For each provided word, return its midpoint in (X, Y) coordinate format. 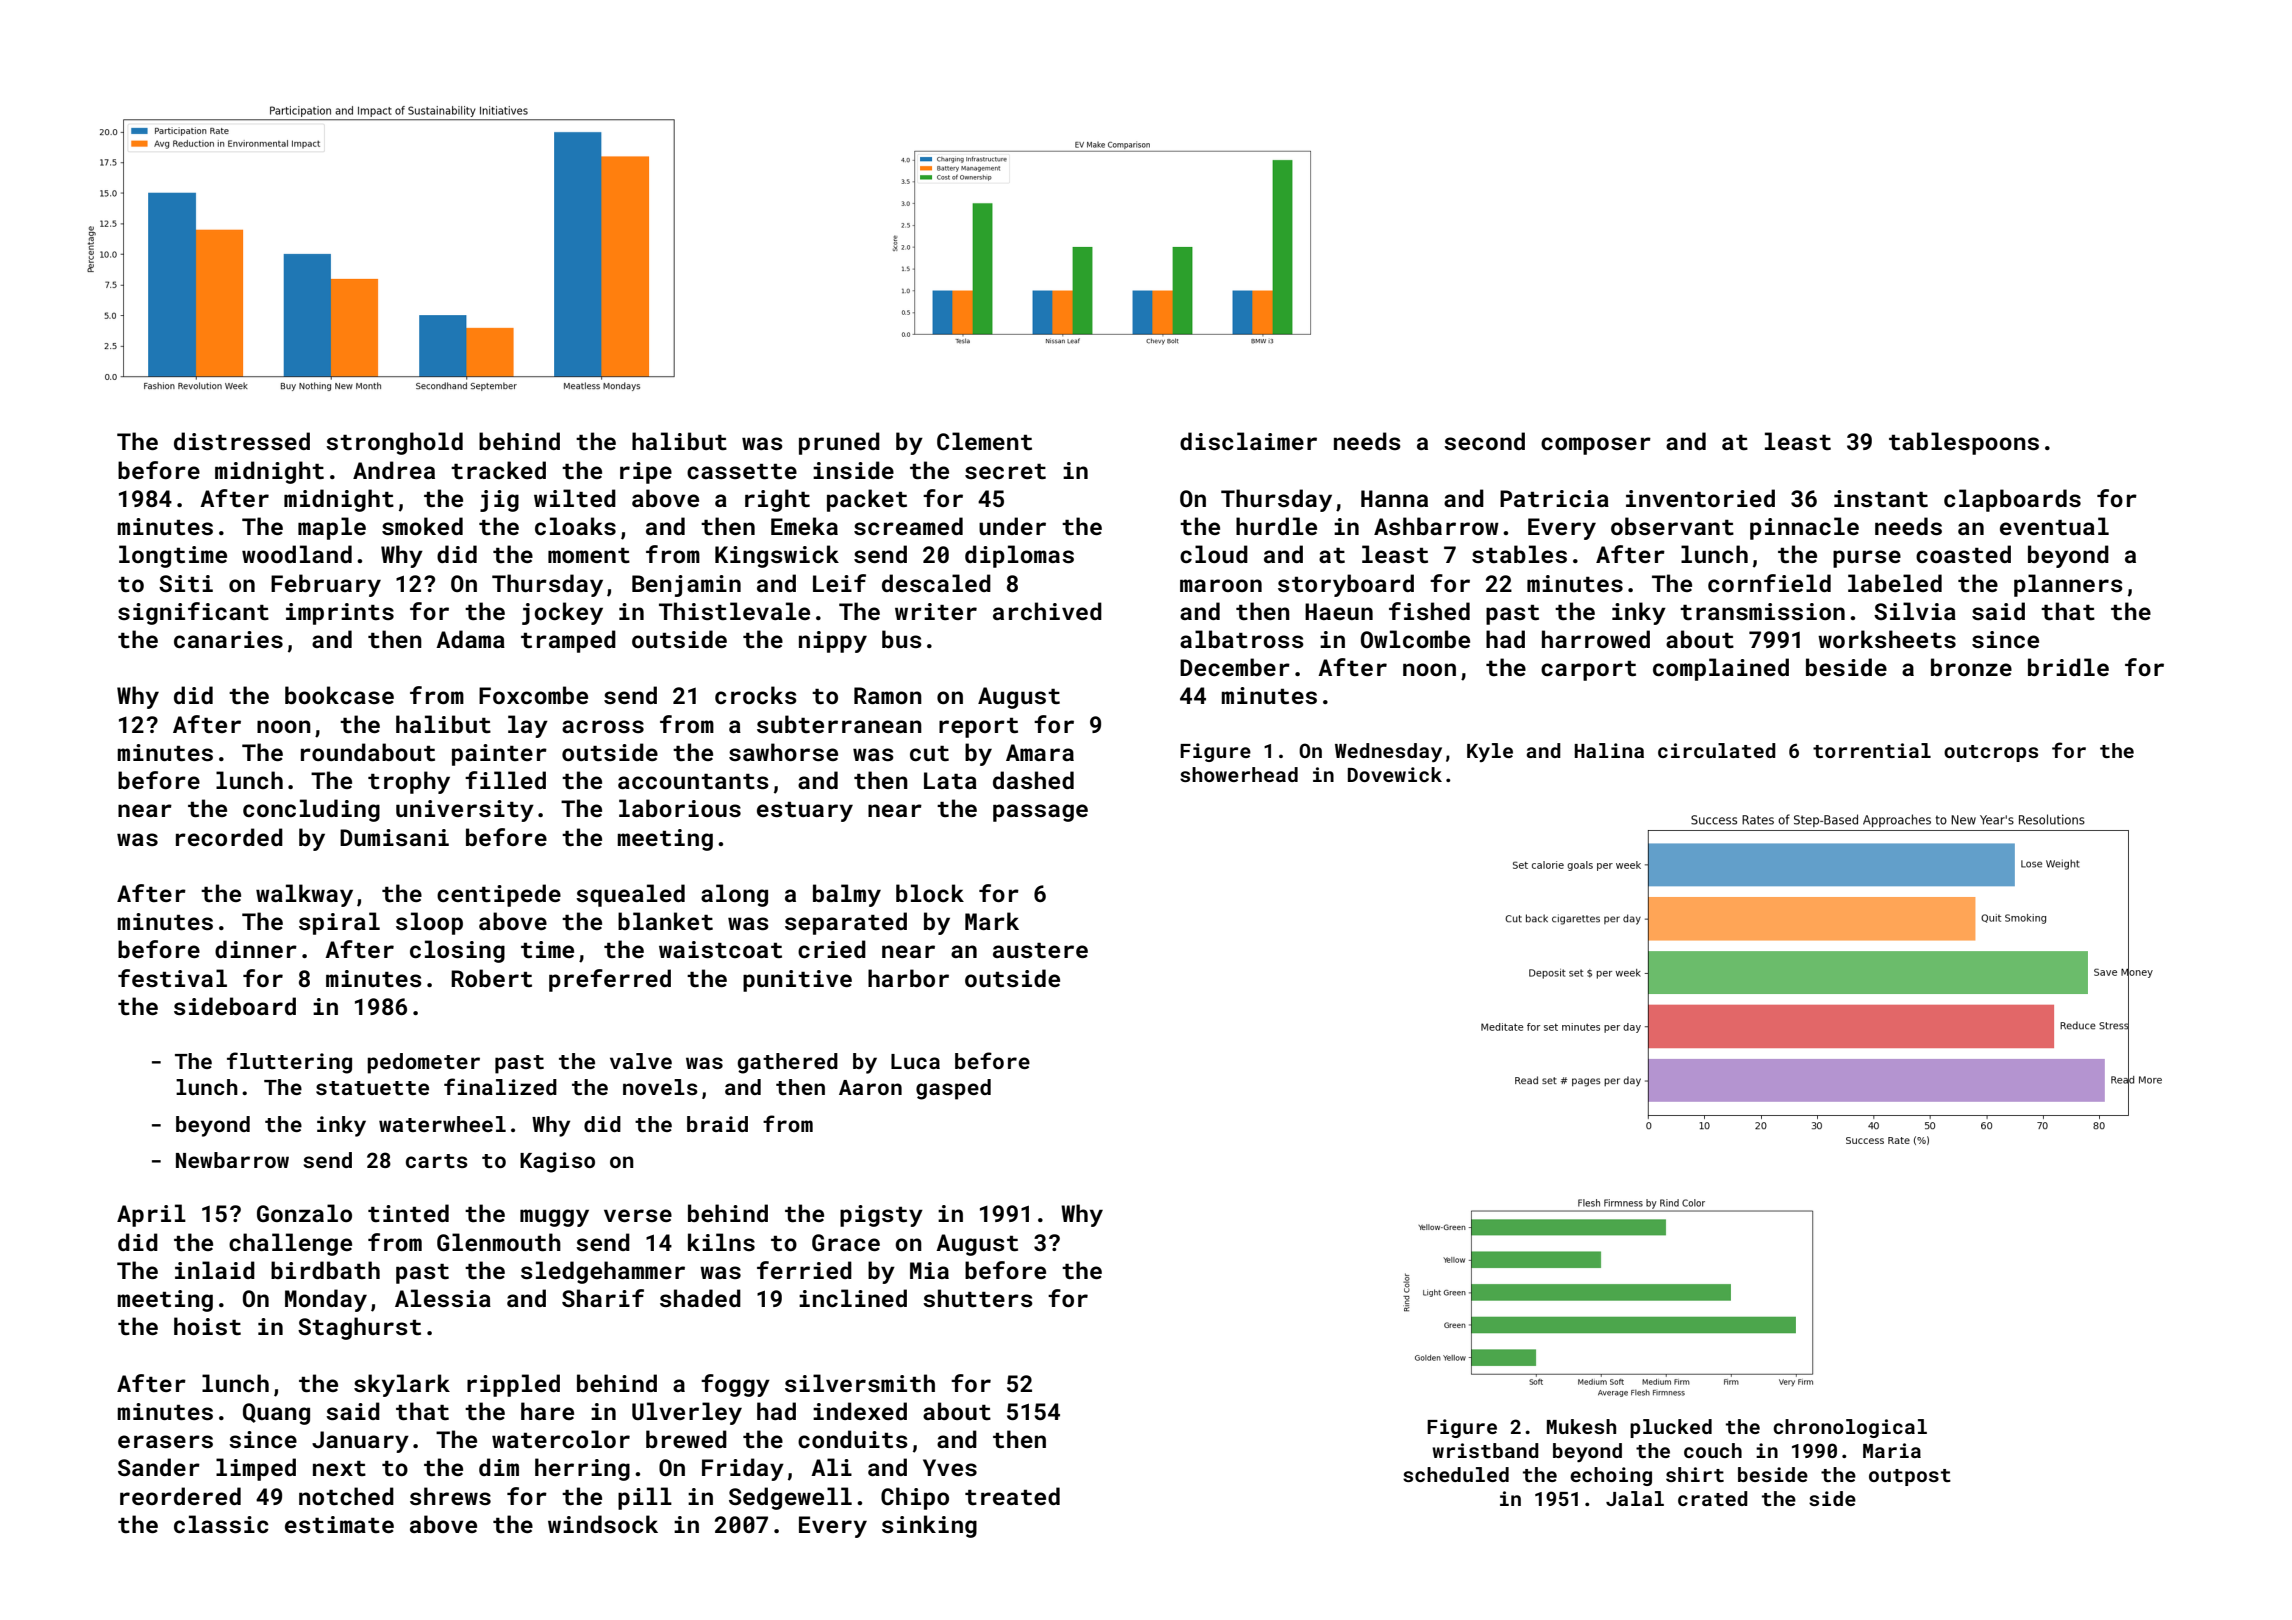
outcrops (1991, 753)
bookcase (339, 695)
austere (1040, 950)
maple (332, 528)
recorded (229, 837)
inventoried (1700, 498)
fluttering (289, 1063)
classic (221, 1524)
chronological (1850, 1428)
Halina (1609, 750)
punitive (797, 981)
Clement (984, 441)
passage (1040, 813)
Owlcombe (1415, 639)
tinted (408, 1213)
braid (717, 1124)
